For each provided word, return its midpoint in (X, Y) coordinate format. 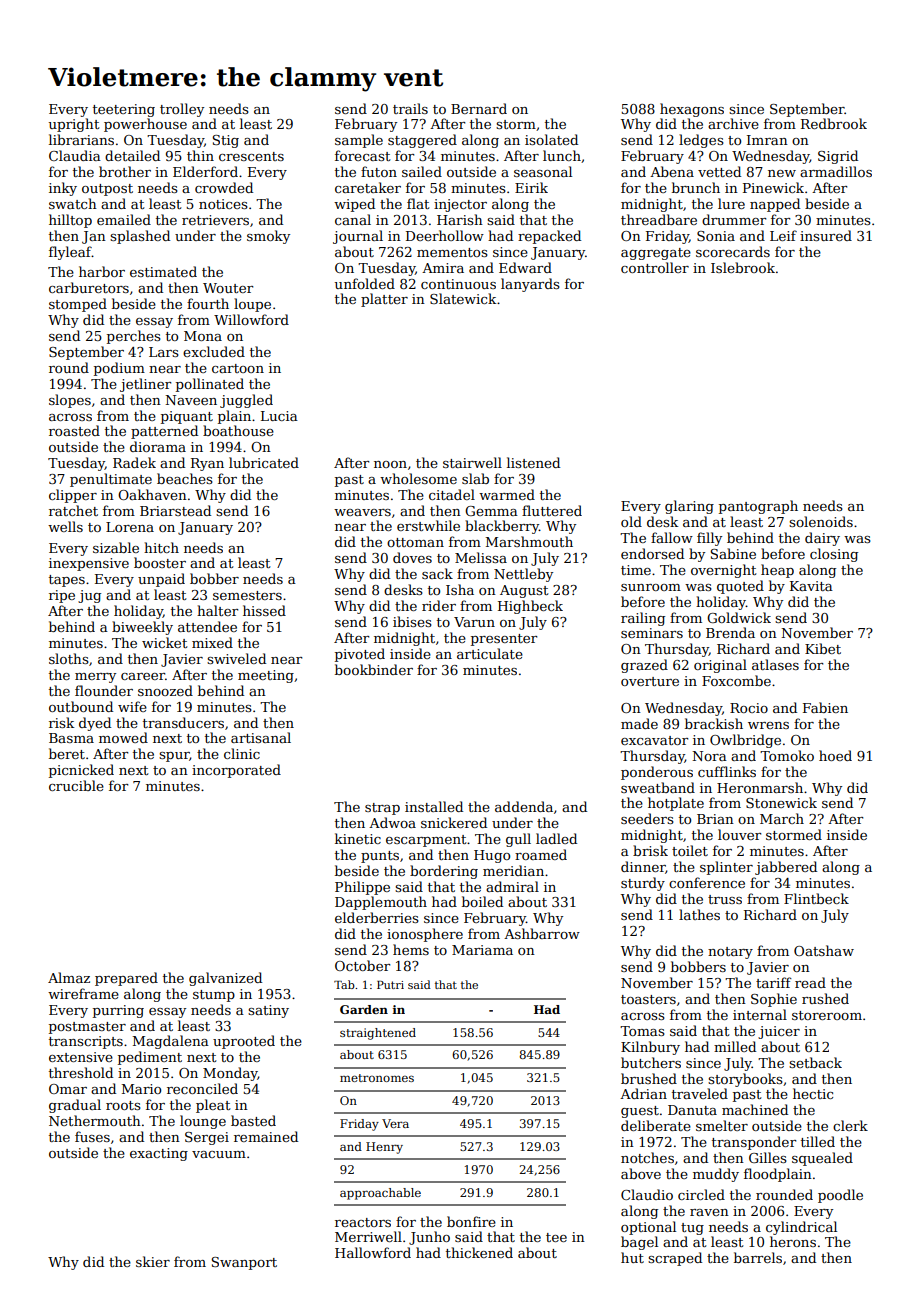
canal (353, 219)
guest (640, 1112)
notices (223, 204)
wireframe (83, 993)
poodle (840, 1196)
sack (437, 573)
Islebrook (743, 267)
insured (826, 235)
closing (834, 555)
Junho (429, 1238)
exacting (159, 1154)
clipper (73, 496)
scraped (675, 1259)
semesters (247, 595)
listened (533, 462)
